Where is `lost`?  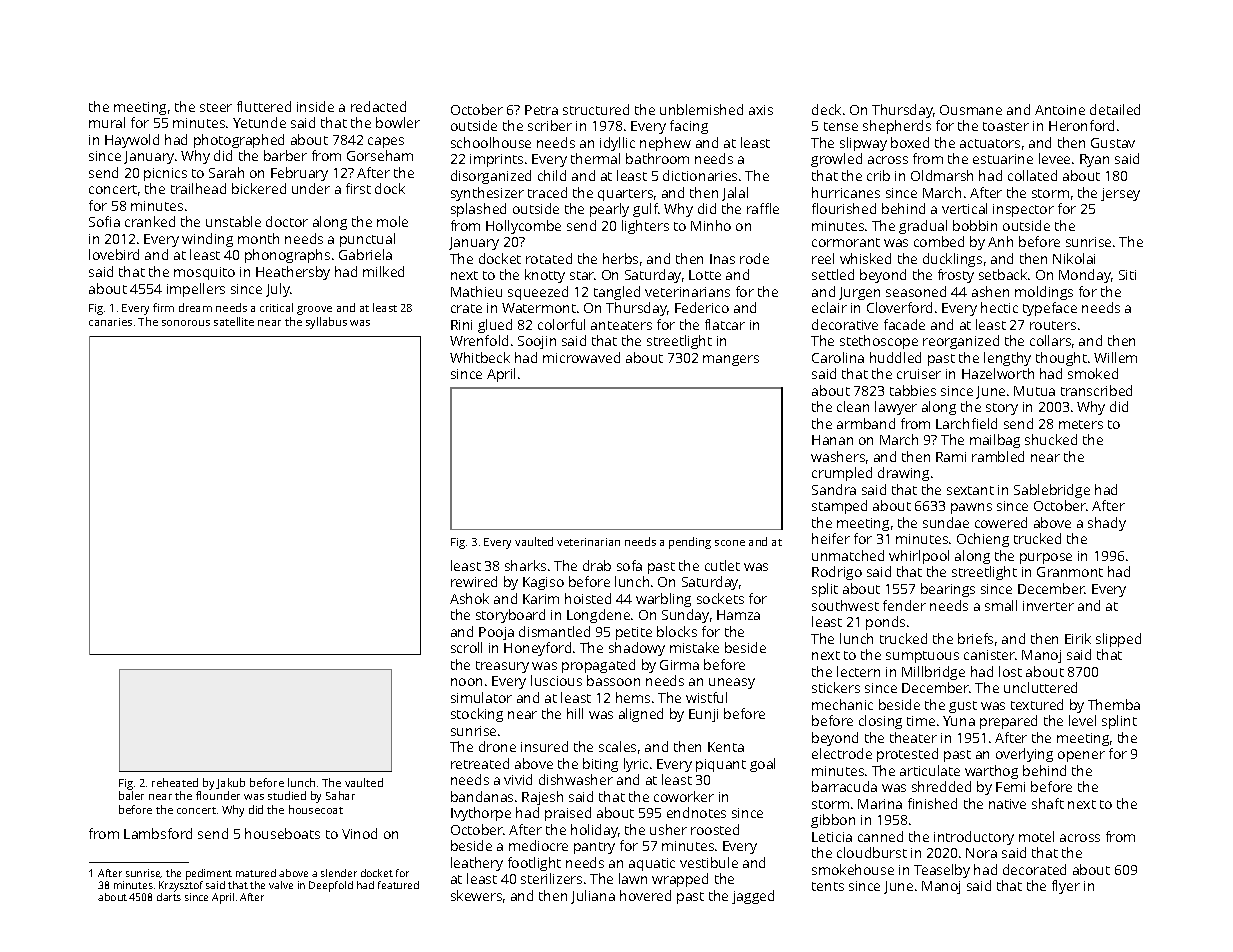
lost is located at coordinates (1010, 671).
